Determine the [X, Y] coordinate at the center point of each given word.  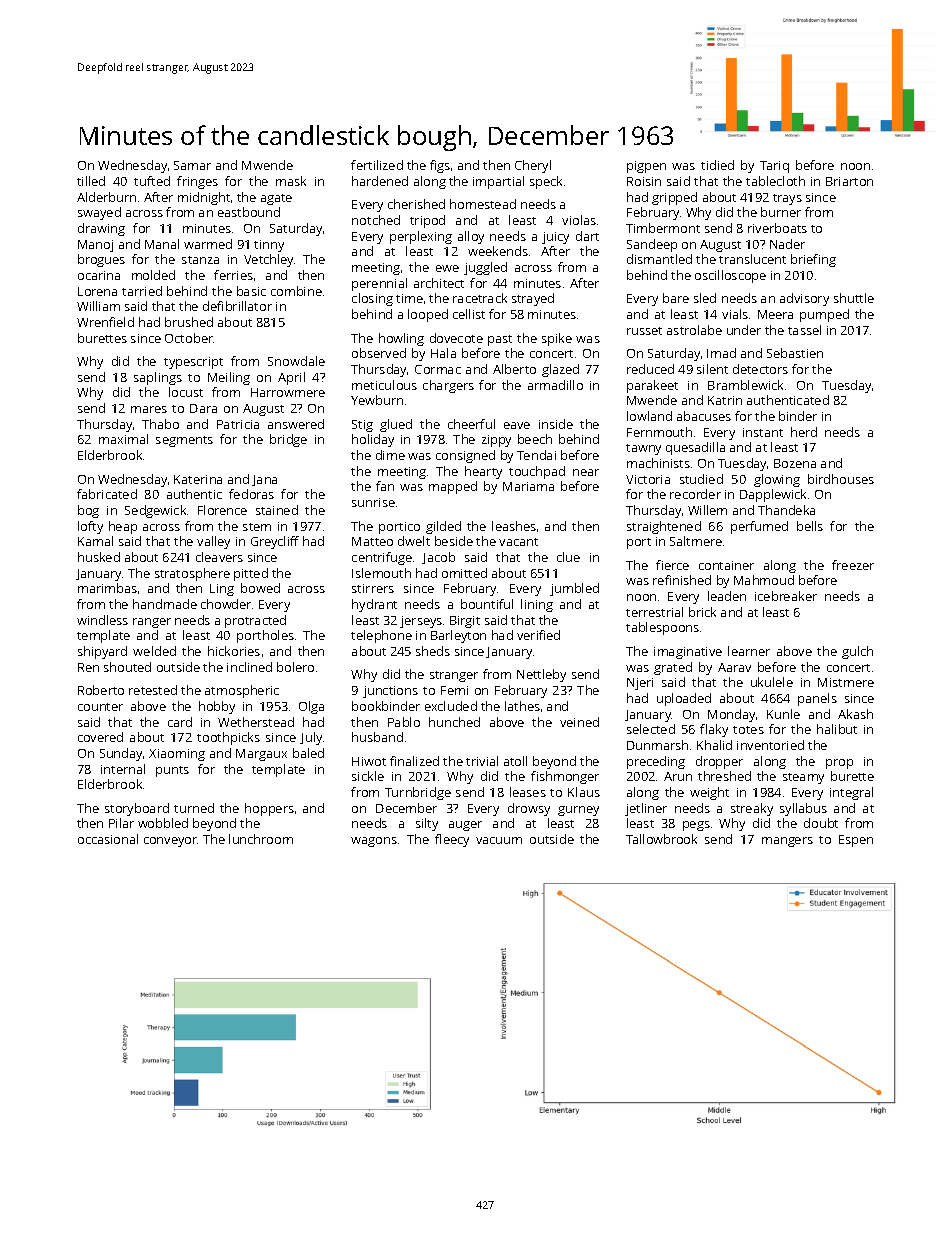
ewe [447, 268]
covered [100, 737]
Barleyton [458, 636]
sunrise [373, 502]
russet [644, 331]
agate [276, 199]
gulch [857, 652]
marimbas [107, 588]
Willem [707, 510]
